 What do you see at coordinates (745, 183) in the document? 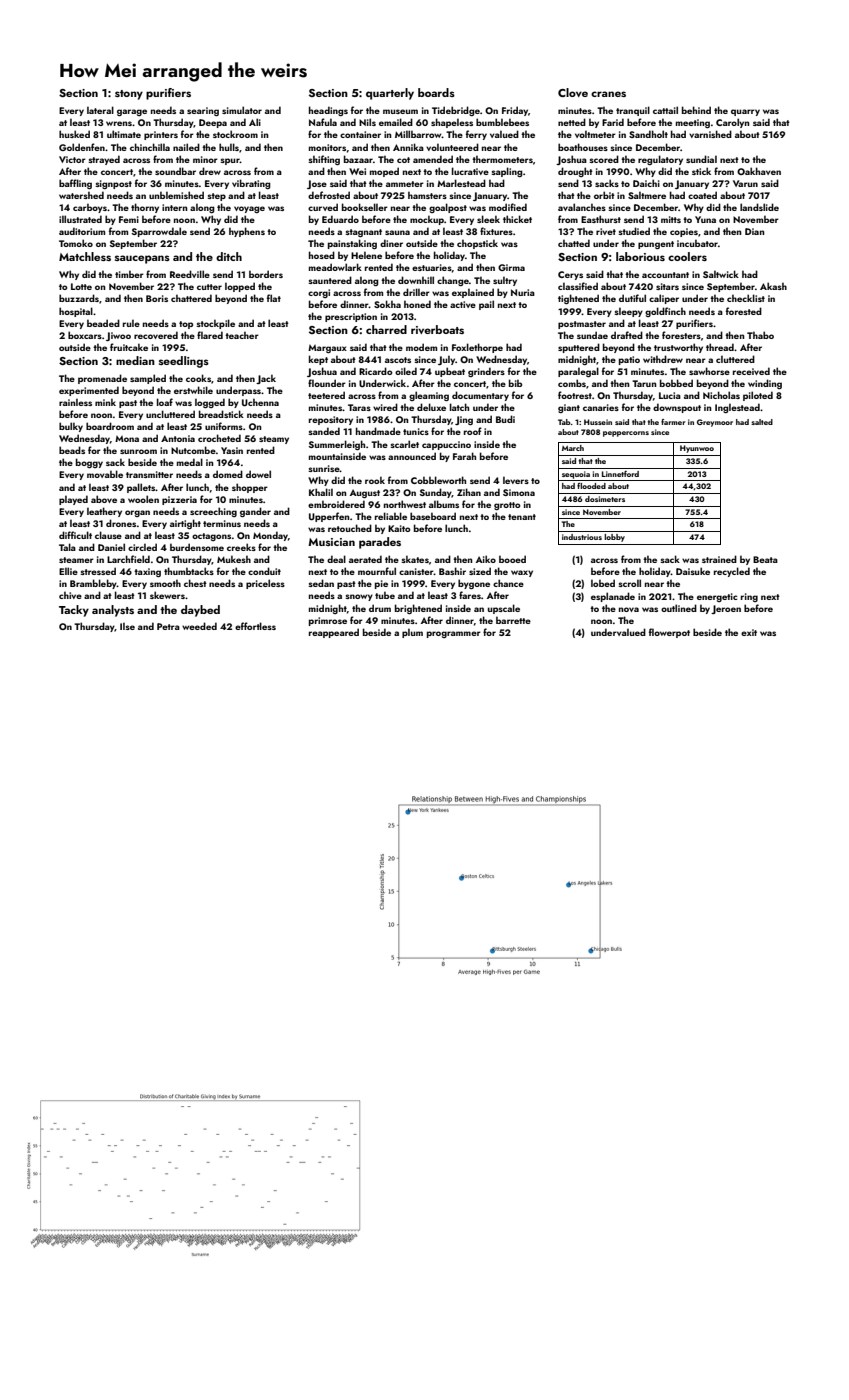
I see `Varun` at bounding box center [745, 183].
